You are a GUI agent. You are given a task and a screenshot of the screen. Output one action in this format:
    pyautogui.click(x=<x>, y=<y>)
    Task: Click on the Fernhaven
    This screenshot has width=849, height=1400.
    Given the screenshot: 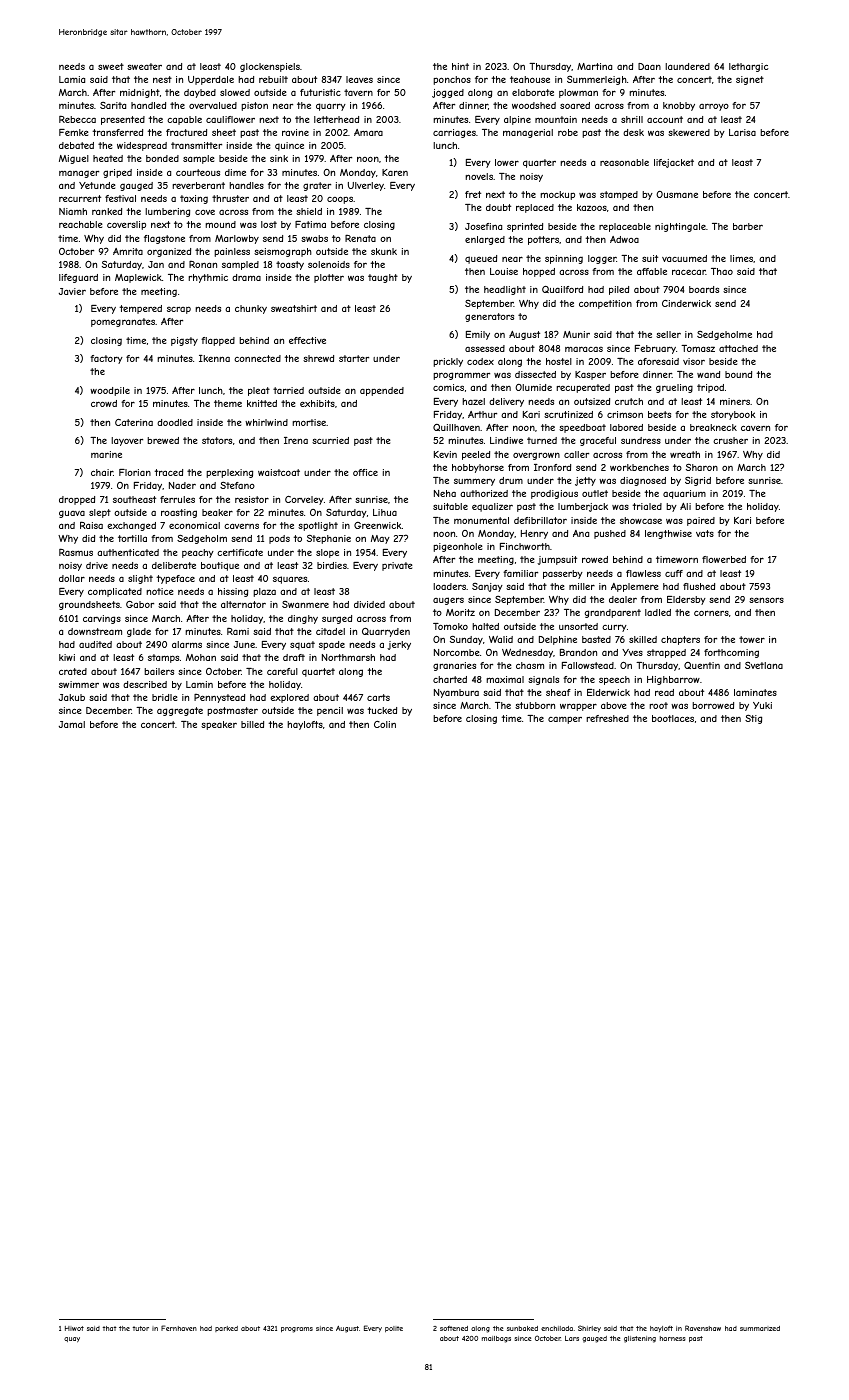 What is the action you would take?
    pyautogui.click(x=179, y=1328)
